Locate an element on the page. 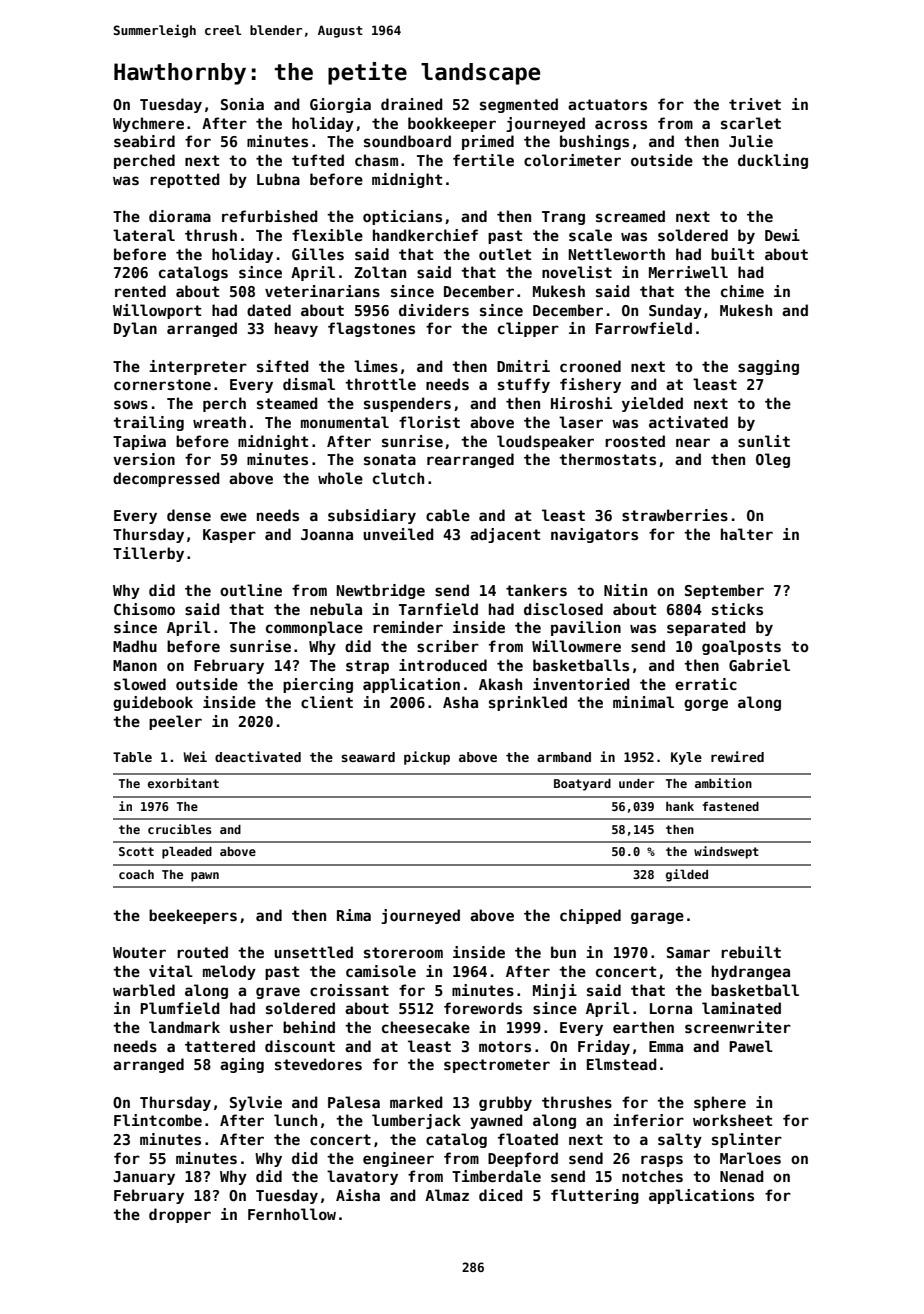 The height and width of the image is (1314, 924). Nitin is located at coordinates (625, 590).
